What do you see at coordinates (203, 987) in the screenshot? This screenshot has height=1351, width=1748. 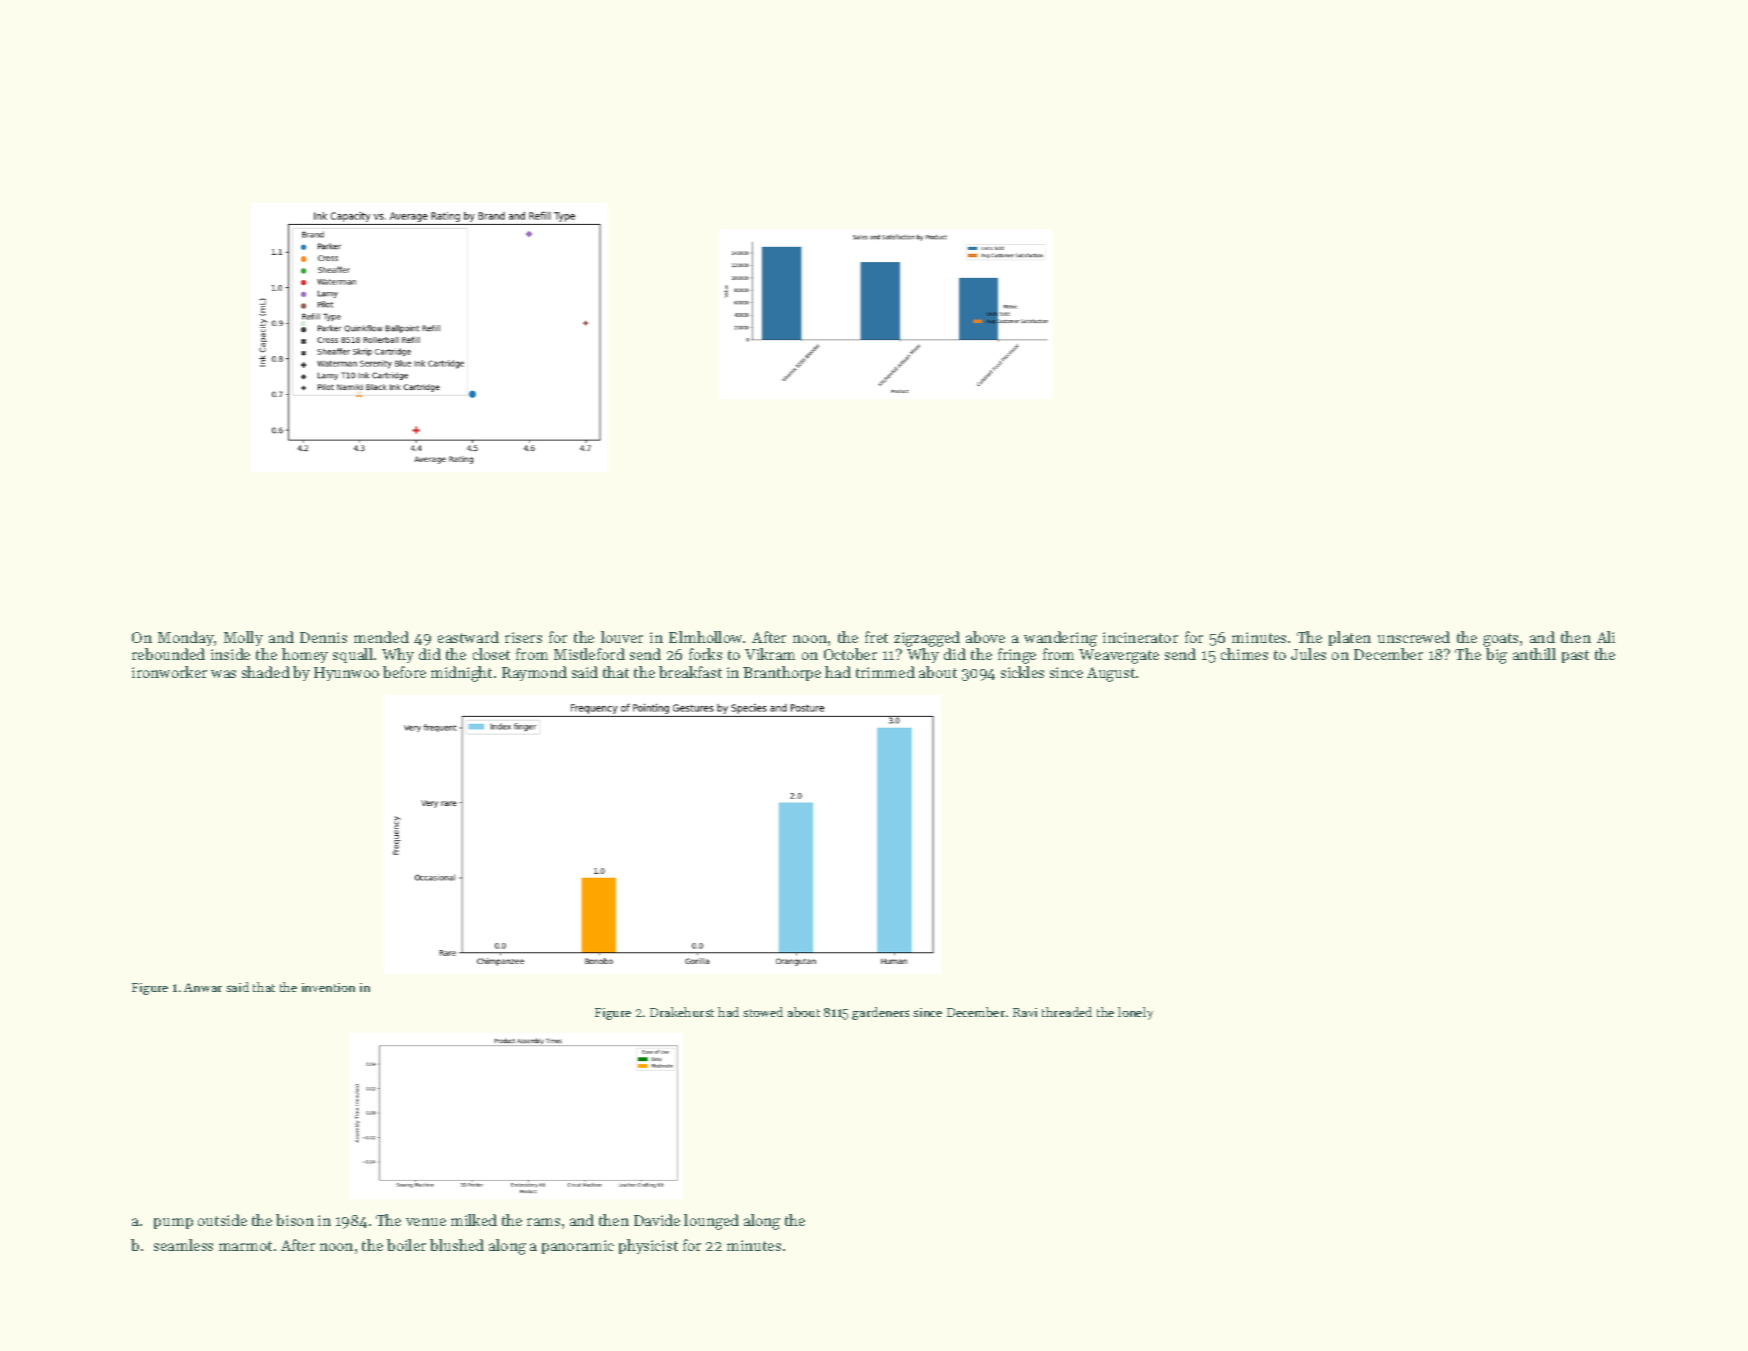 I see `Anwar` at bounding box center [203, 987].
